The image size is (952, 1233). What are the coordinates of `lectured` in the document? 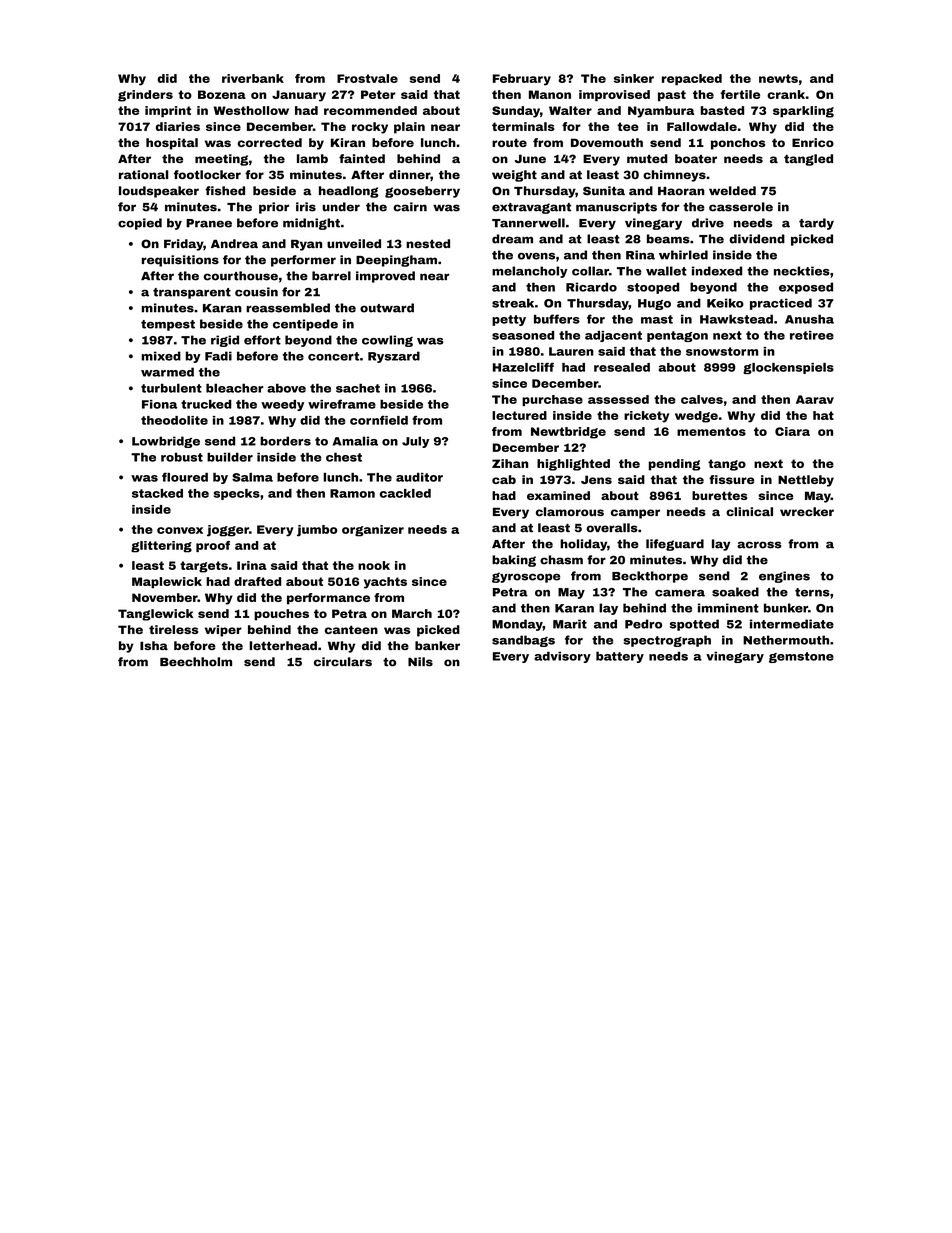 It's located at (519, 415).
